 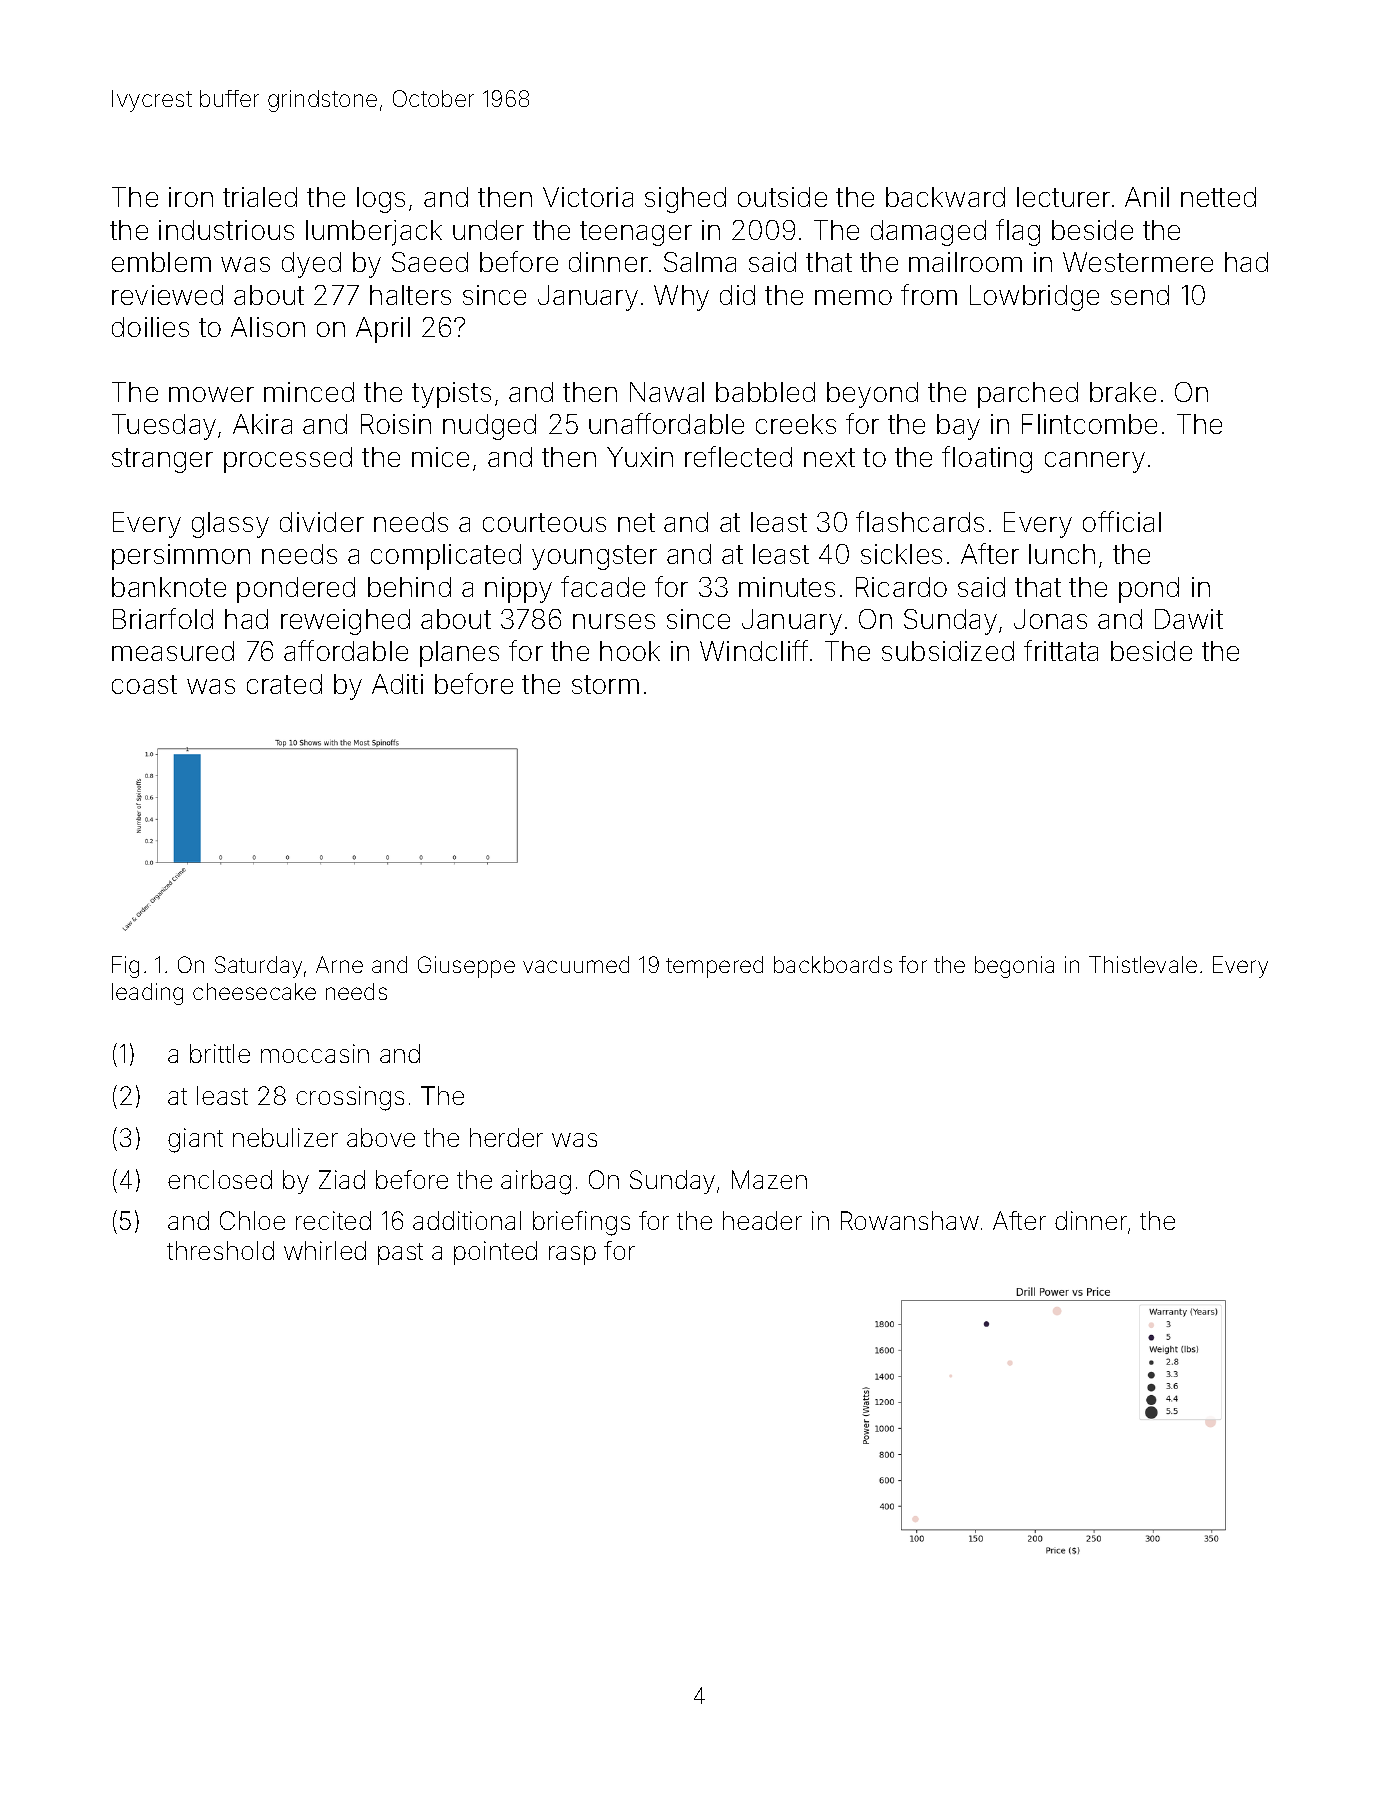 What do you see at coordinates (1063, 197) in the screenshot?
I see `lecturer` at bounding box center [1063, 197].
